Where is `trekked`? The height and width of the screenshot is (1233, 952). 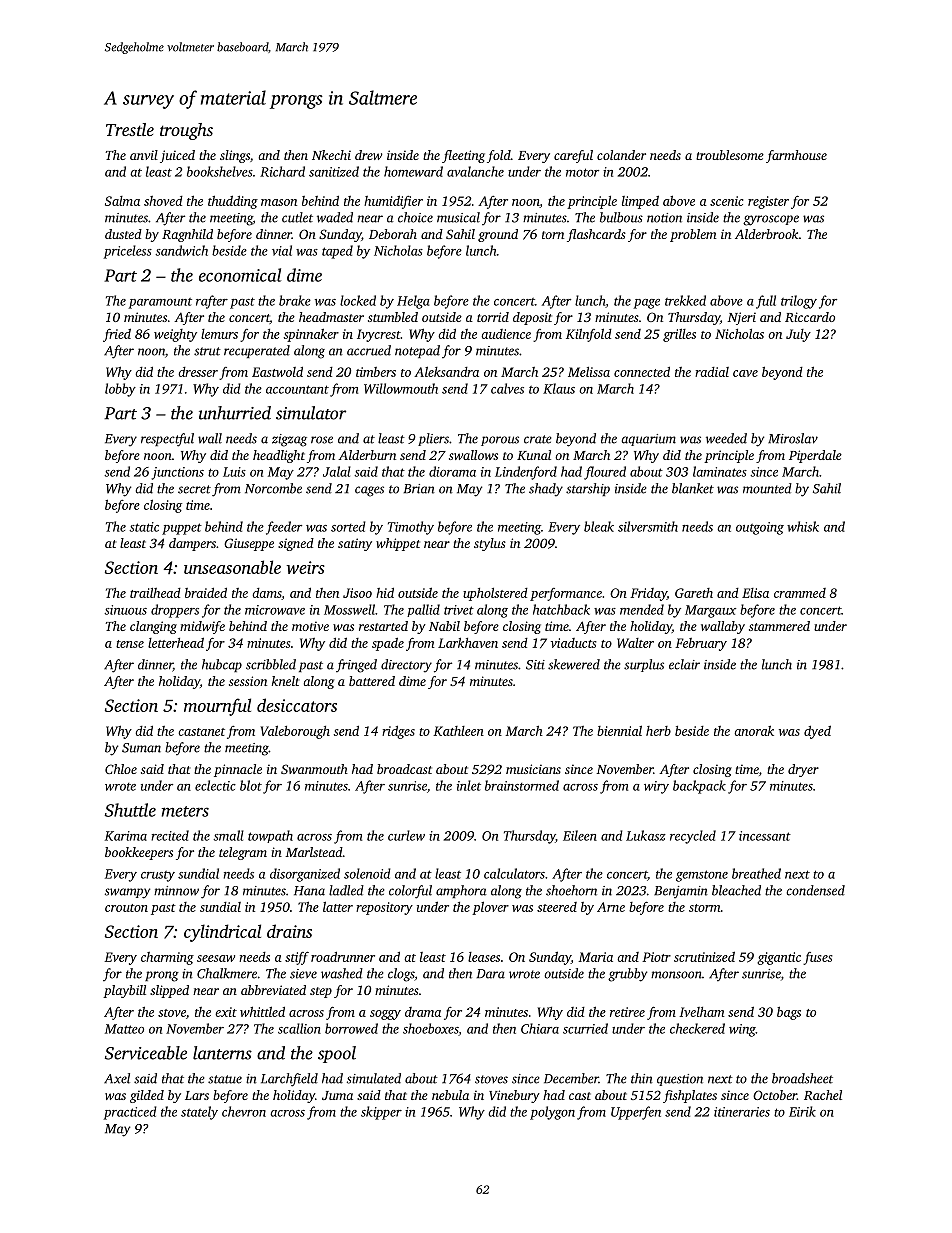
trekked is located at coordinates (685, 300).
